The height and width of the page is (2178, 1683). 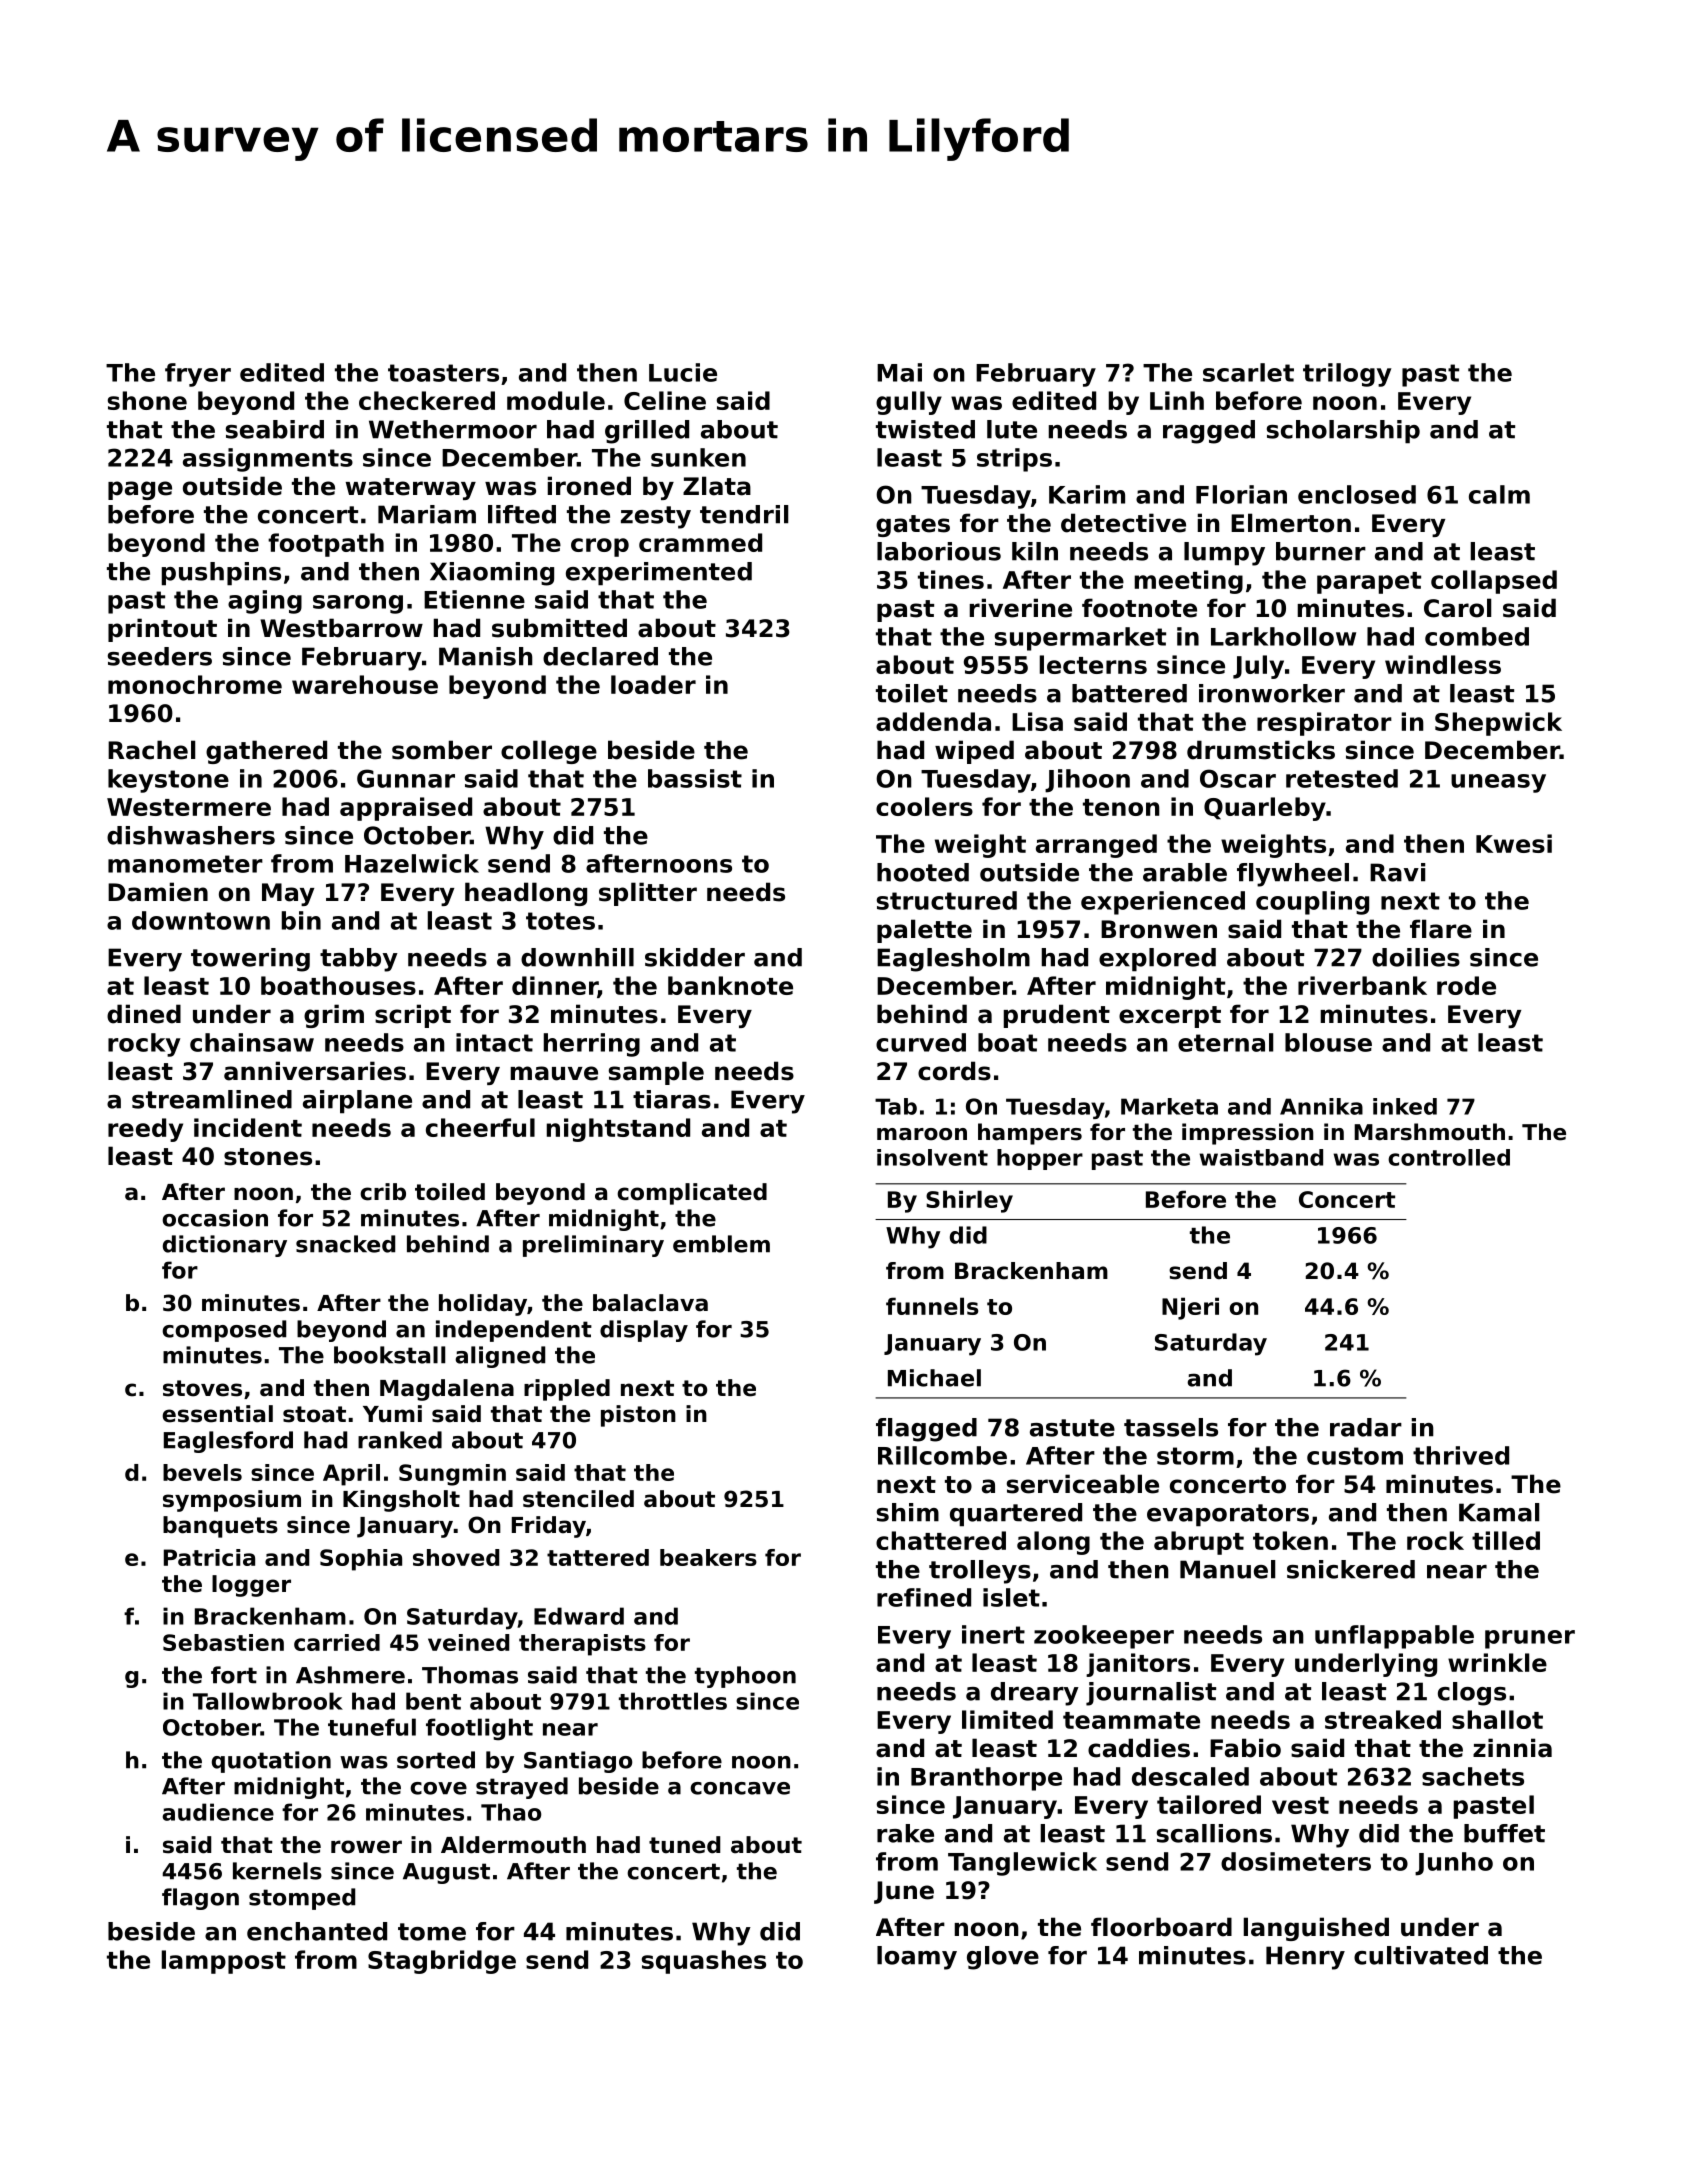 I want to click on pushpins, so click(x=221, y=574).
